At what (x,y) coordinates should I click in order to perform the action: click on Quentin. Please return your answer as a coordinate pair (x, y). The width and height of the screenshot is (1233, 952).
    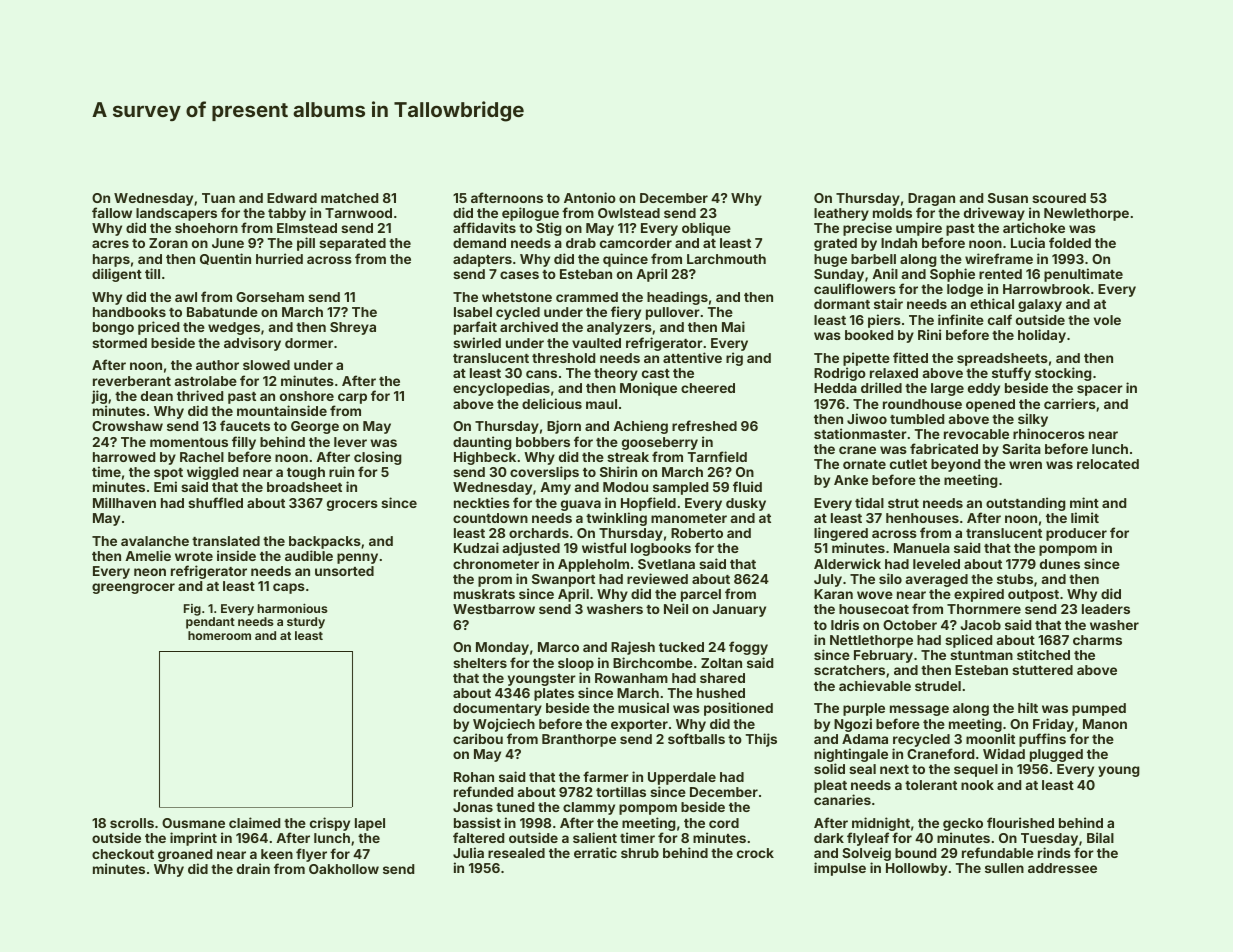
    Looking at the image, I should click on (225, 259).
